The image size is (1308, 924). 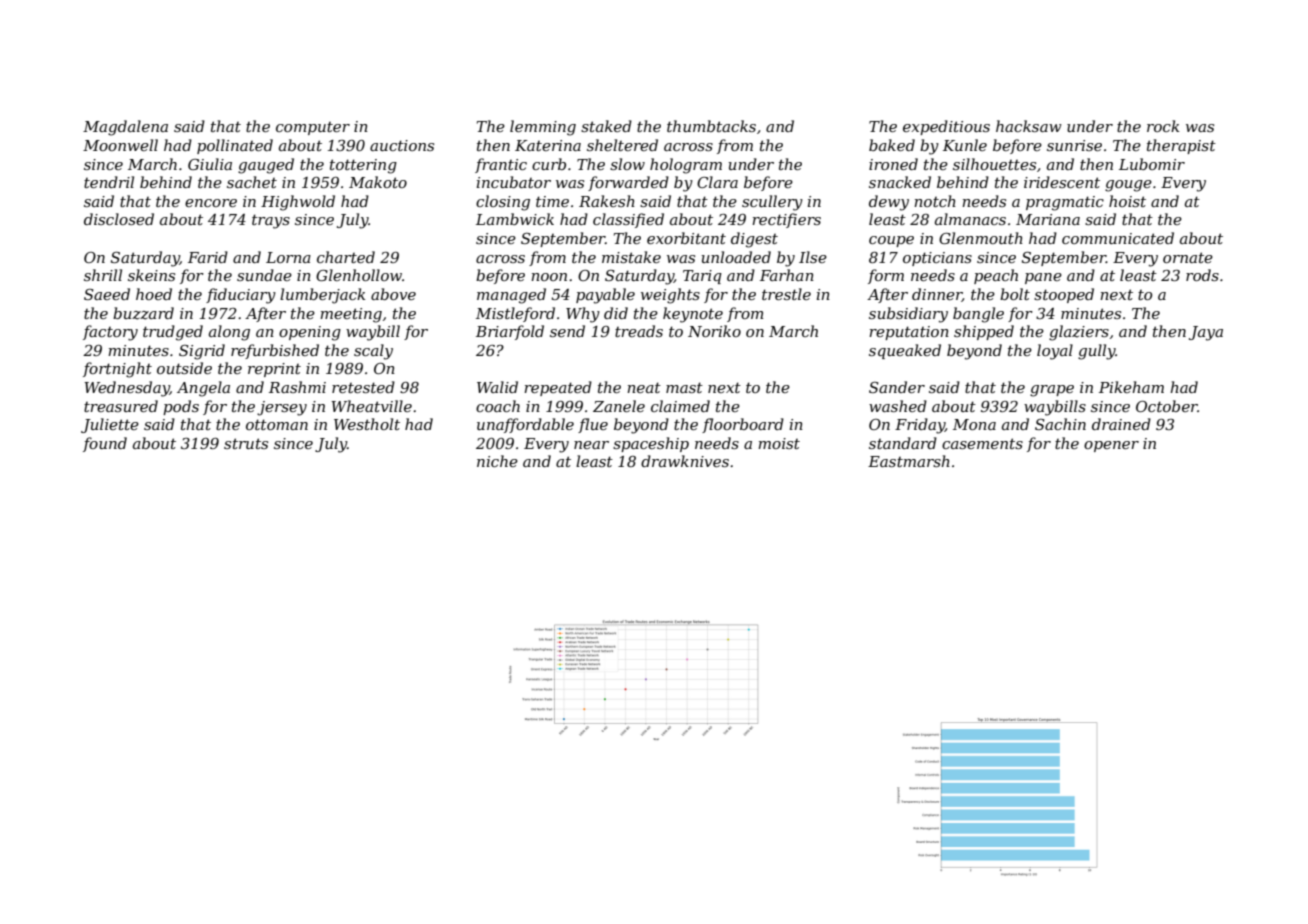 What do you see at coordinates (685, 461) in the screenshot?
I see `drawknives` at bounding box center [685, 461].
